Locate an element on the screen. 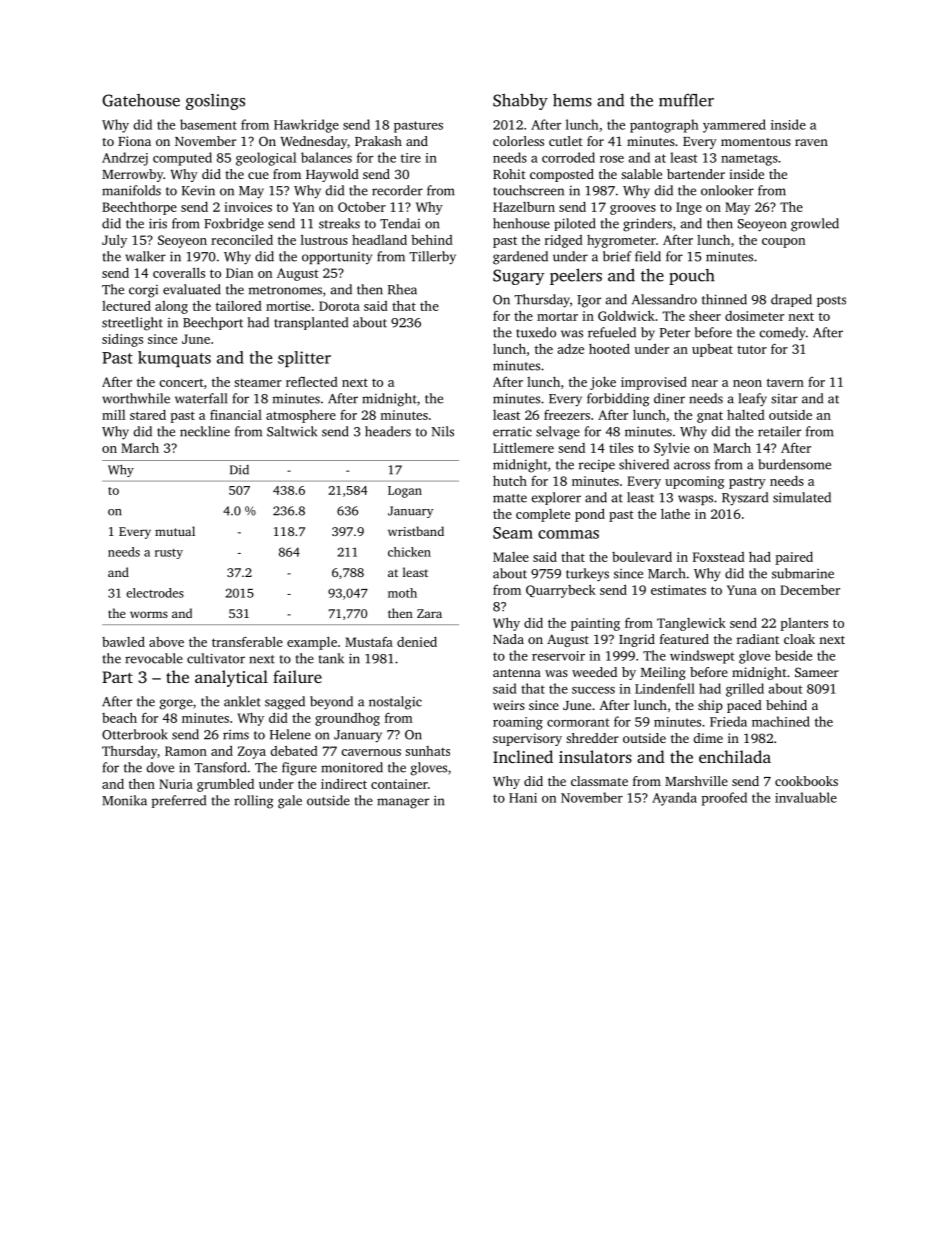 The width and height of the screenshot is (952, 1233). submarine is located at coordinates (803, 573).
